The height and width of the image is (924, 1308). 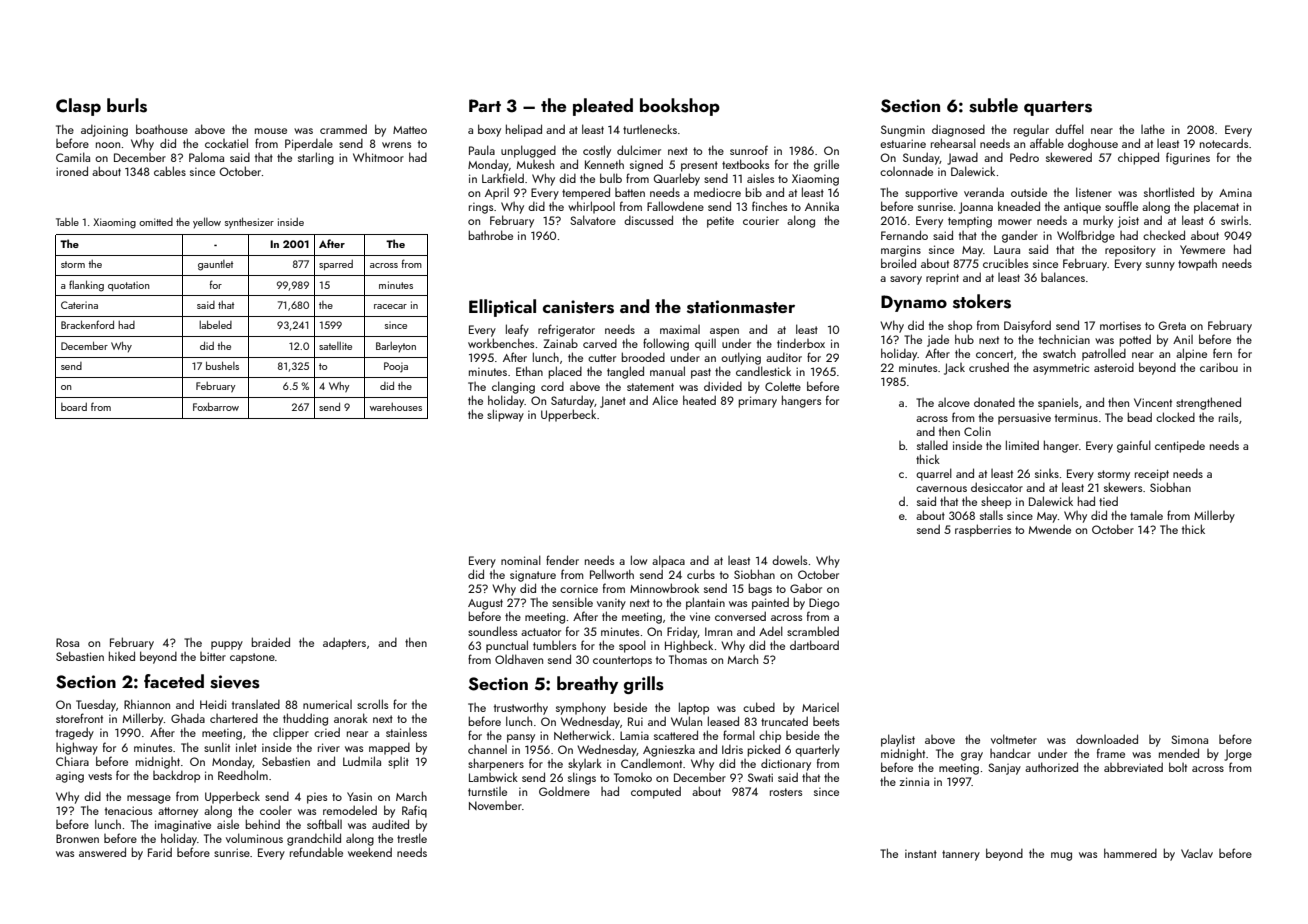 I want to click on Whitmoor, so click(x=378, y=157).
